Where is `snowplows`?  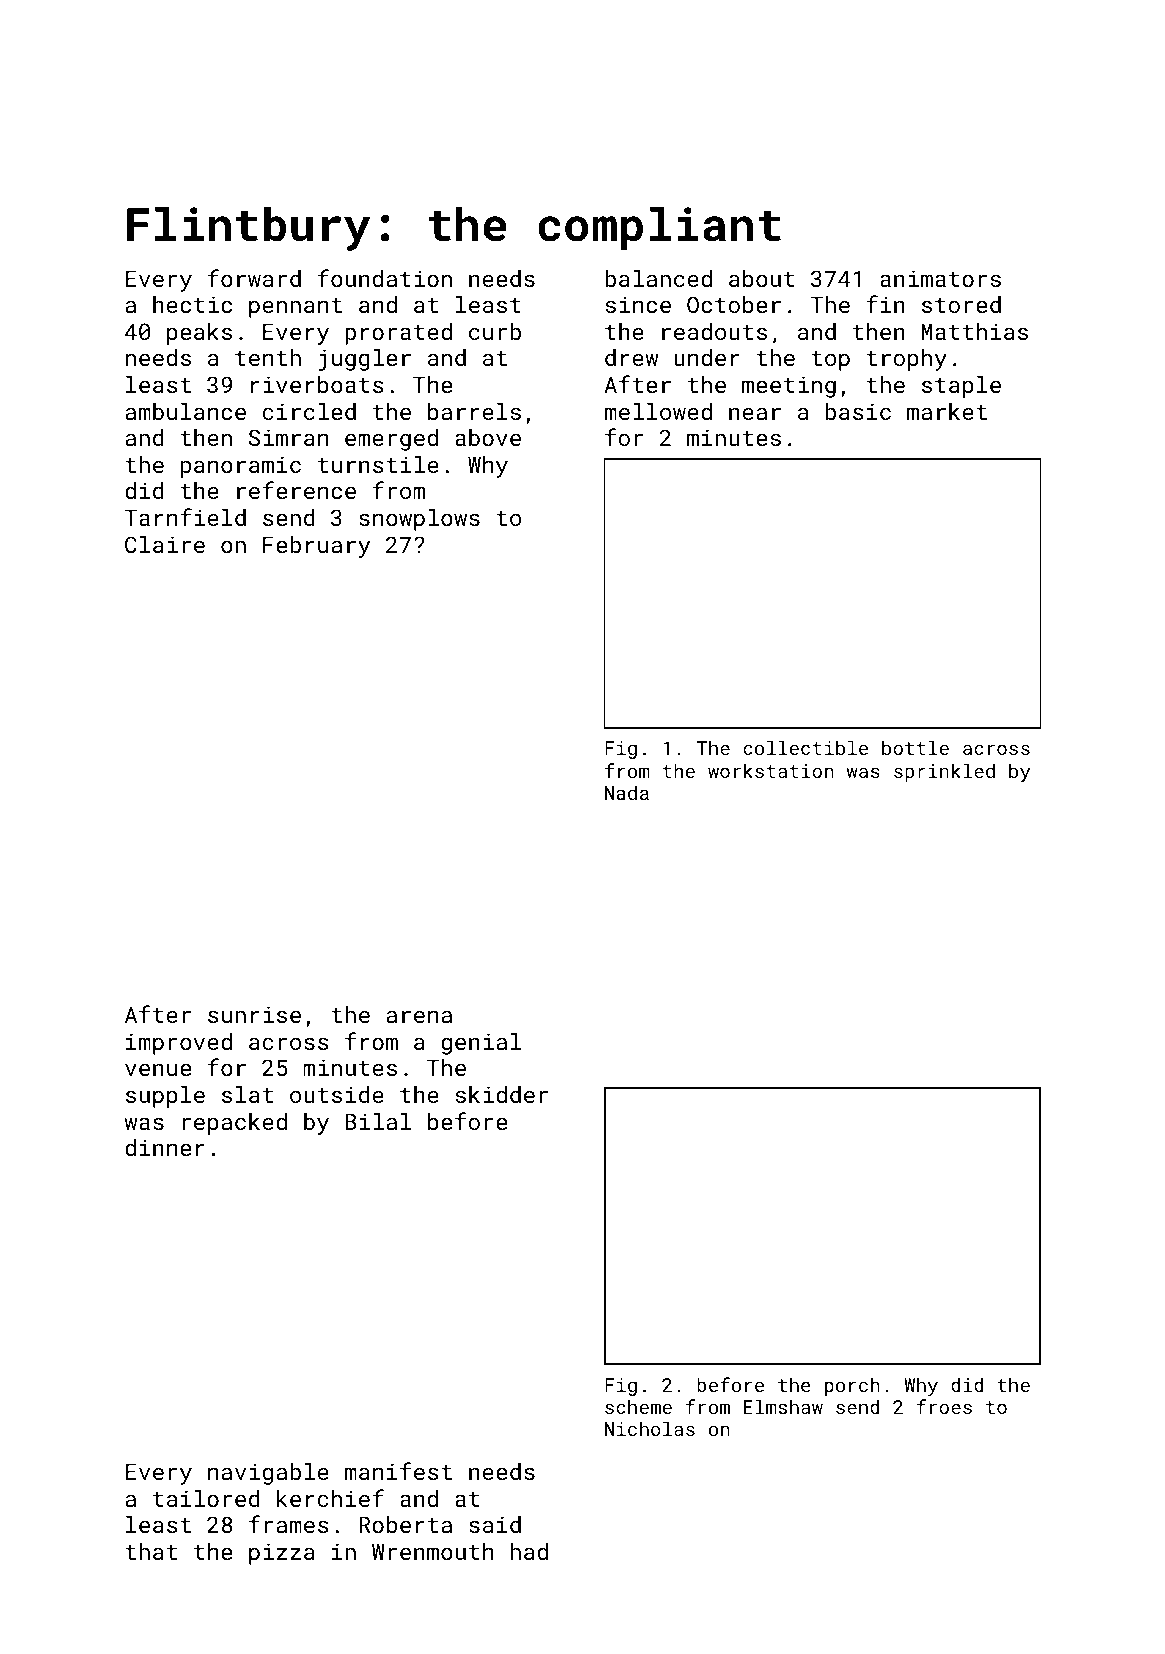
snowplows is located at coordinates (419, 520).
